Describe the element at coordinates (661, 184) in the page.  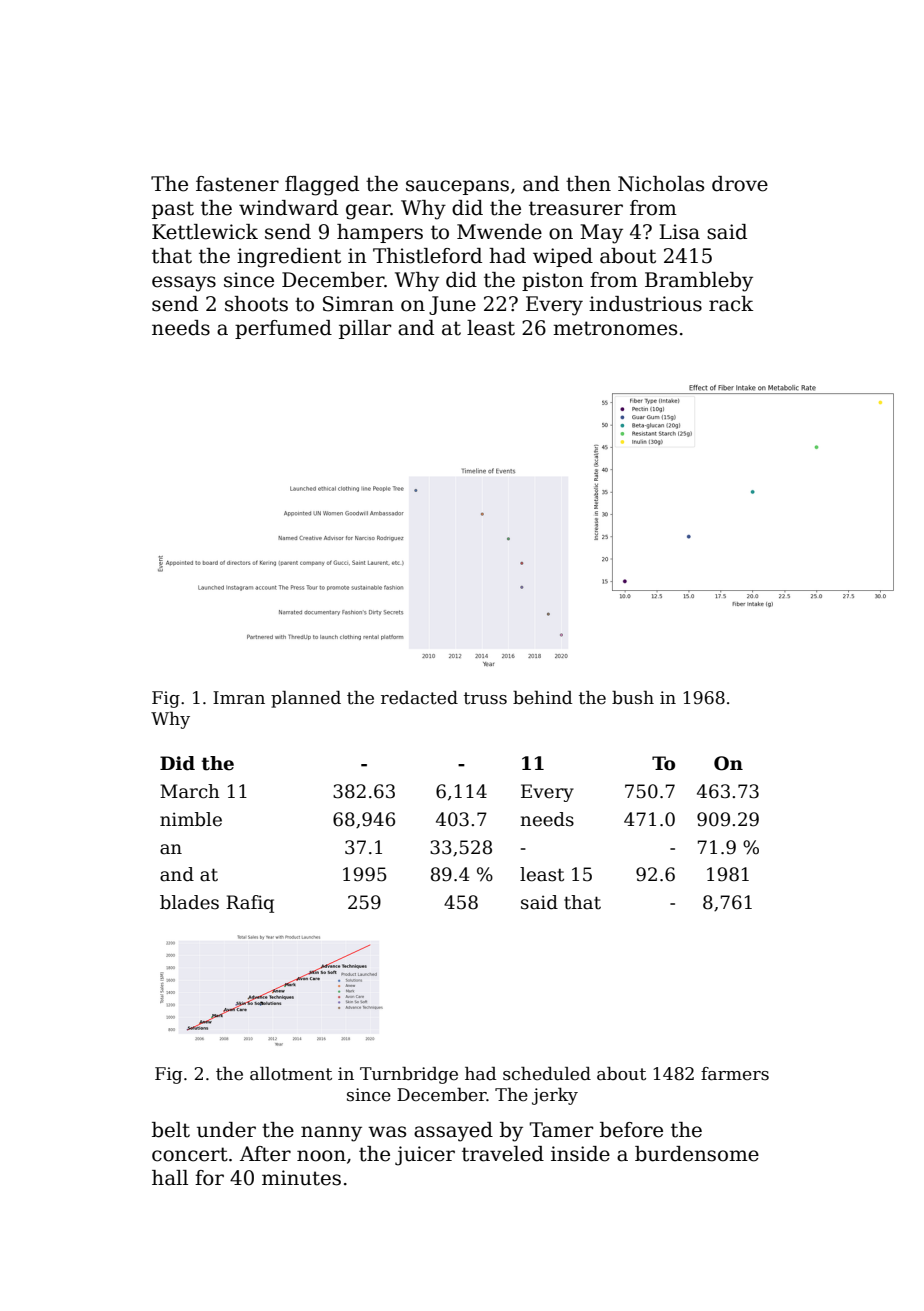
I see `Nicholas` at that location.
